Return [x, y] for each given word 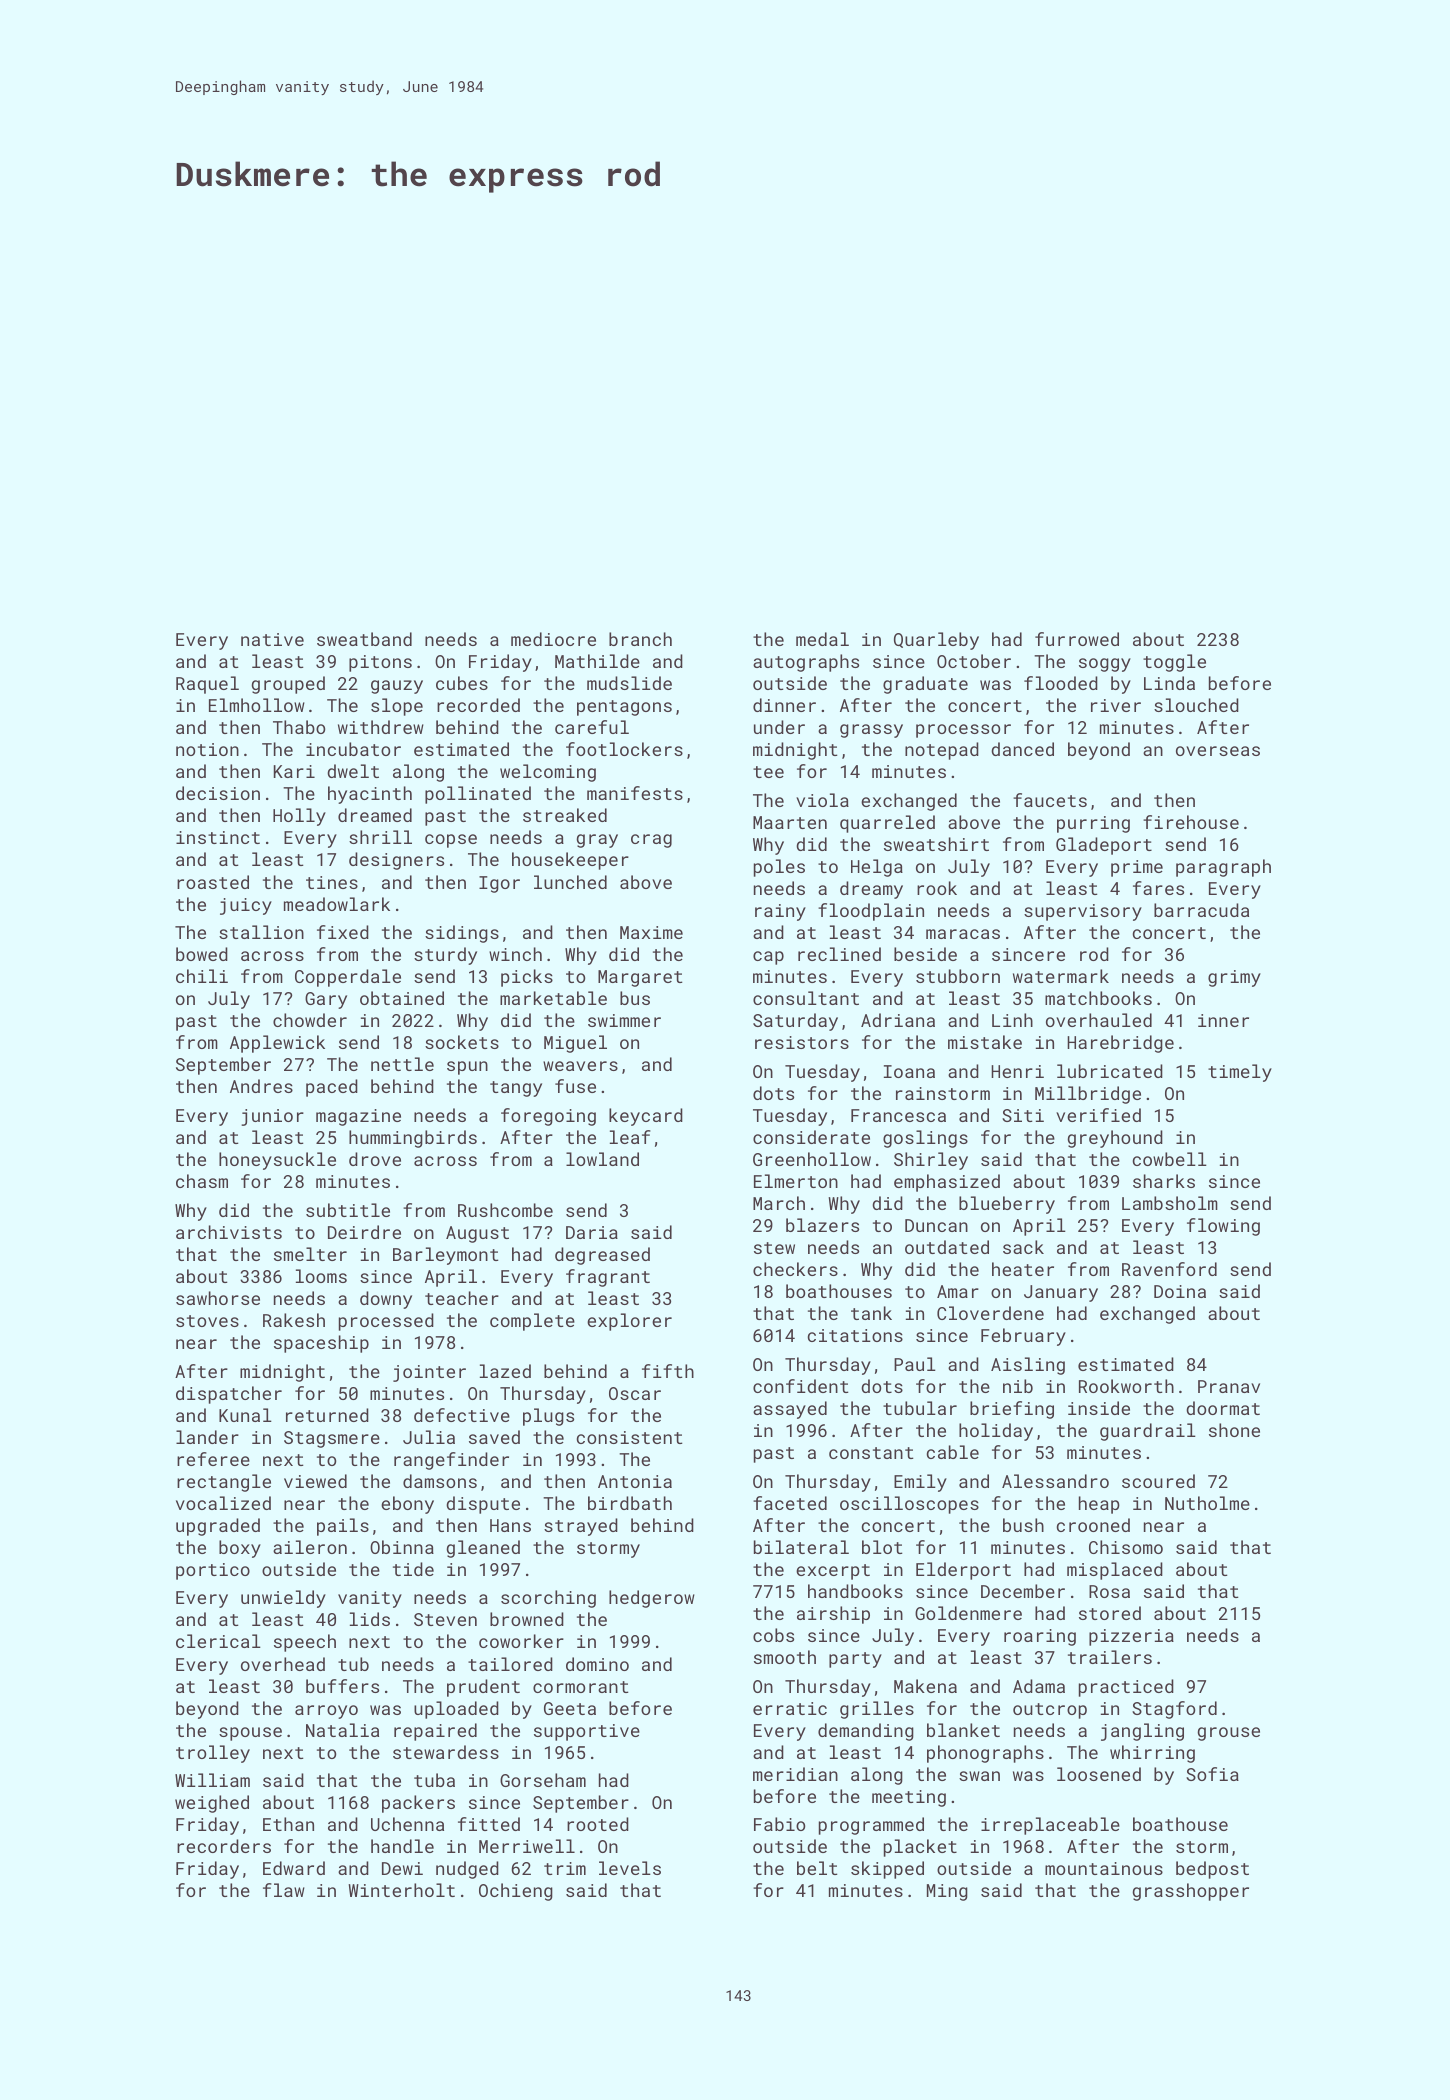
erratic [790, 1708]
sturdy [445, 956]
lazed [505, 1371]
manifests [635, 793]
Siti [1023, 1115]
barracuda [1201, 910]
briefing [1012, 1410]
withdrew [381, 727]
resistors [802, 1042]
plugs [548, 1417]
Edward [294, 1868]
